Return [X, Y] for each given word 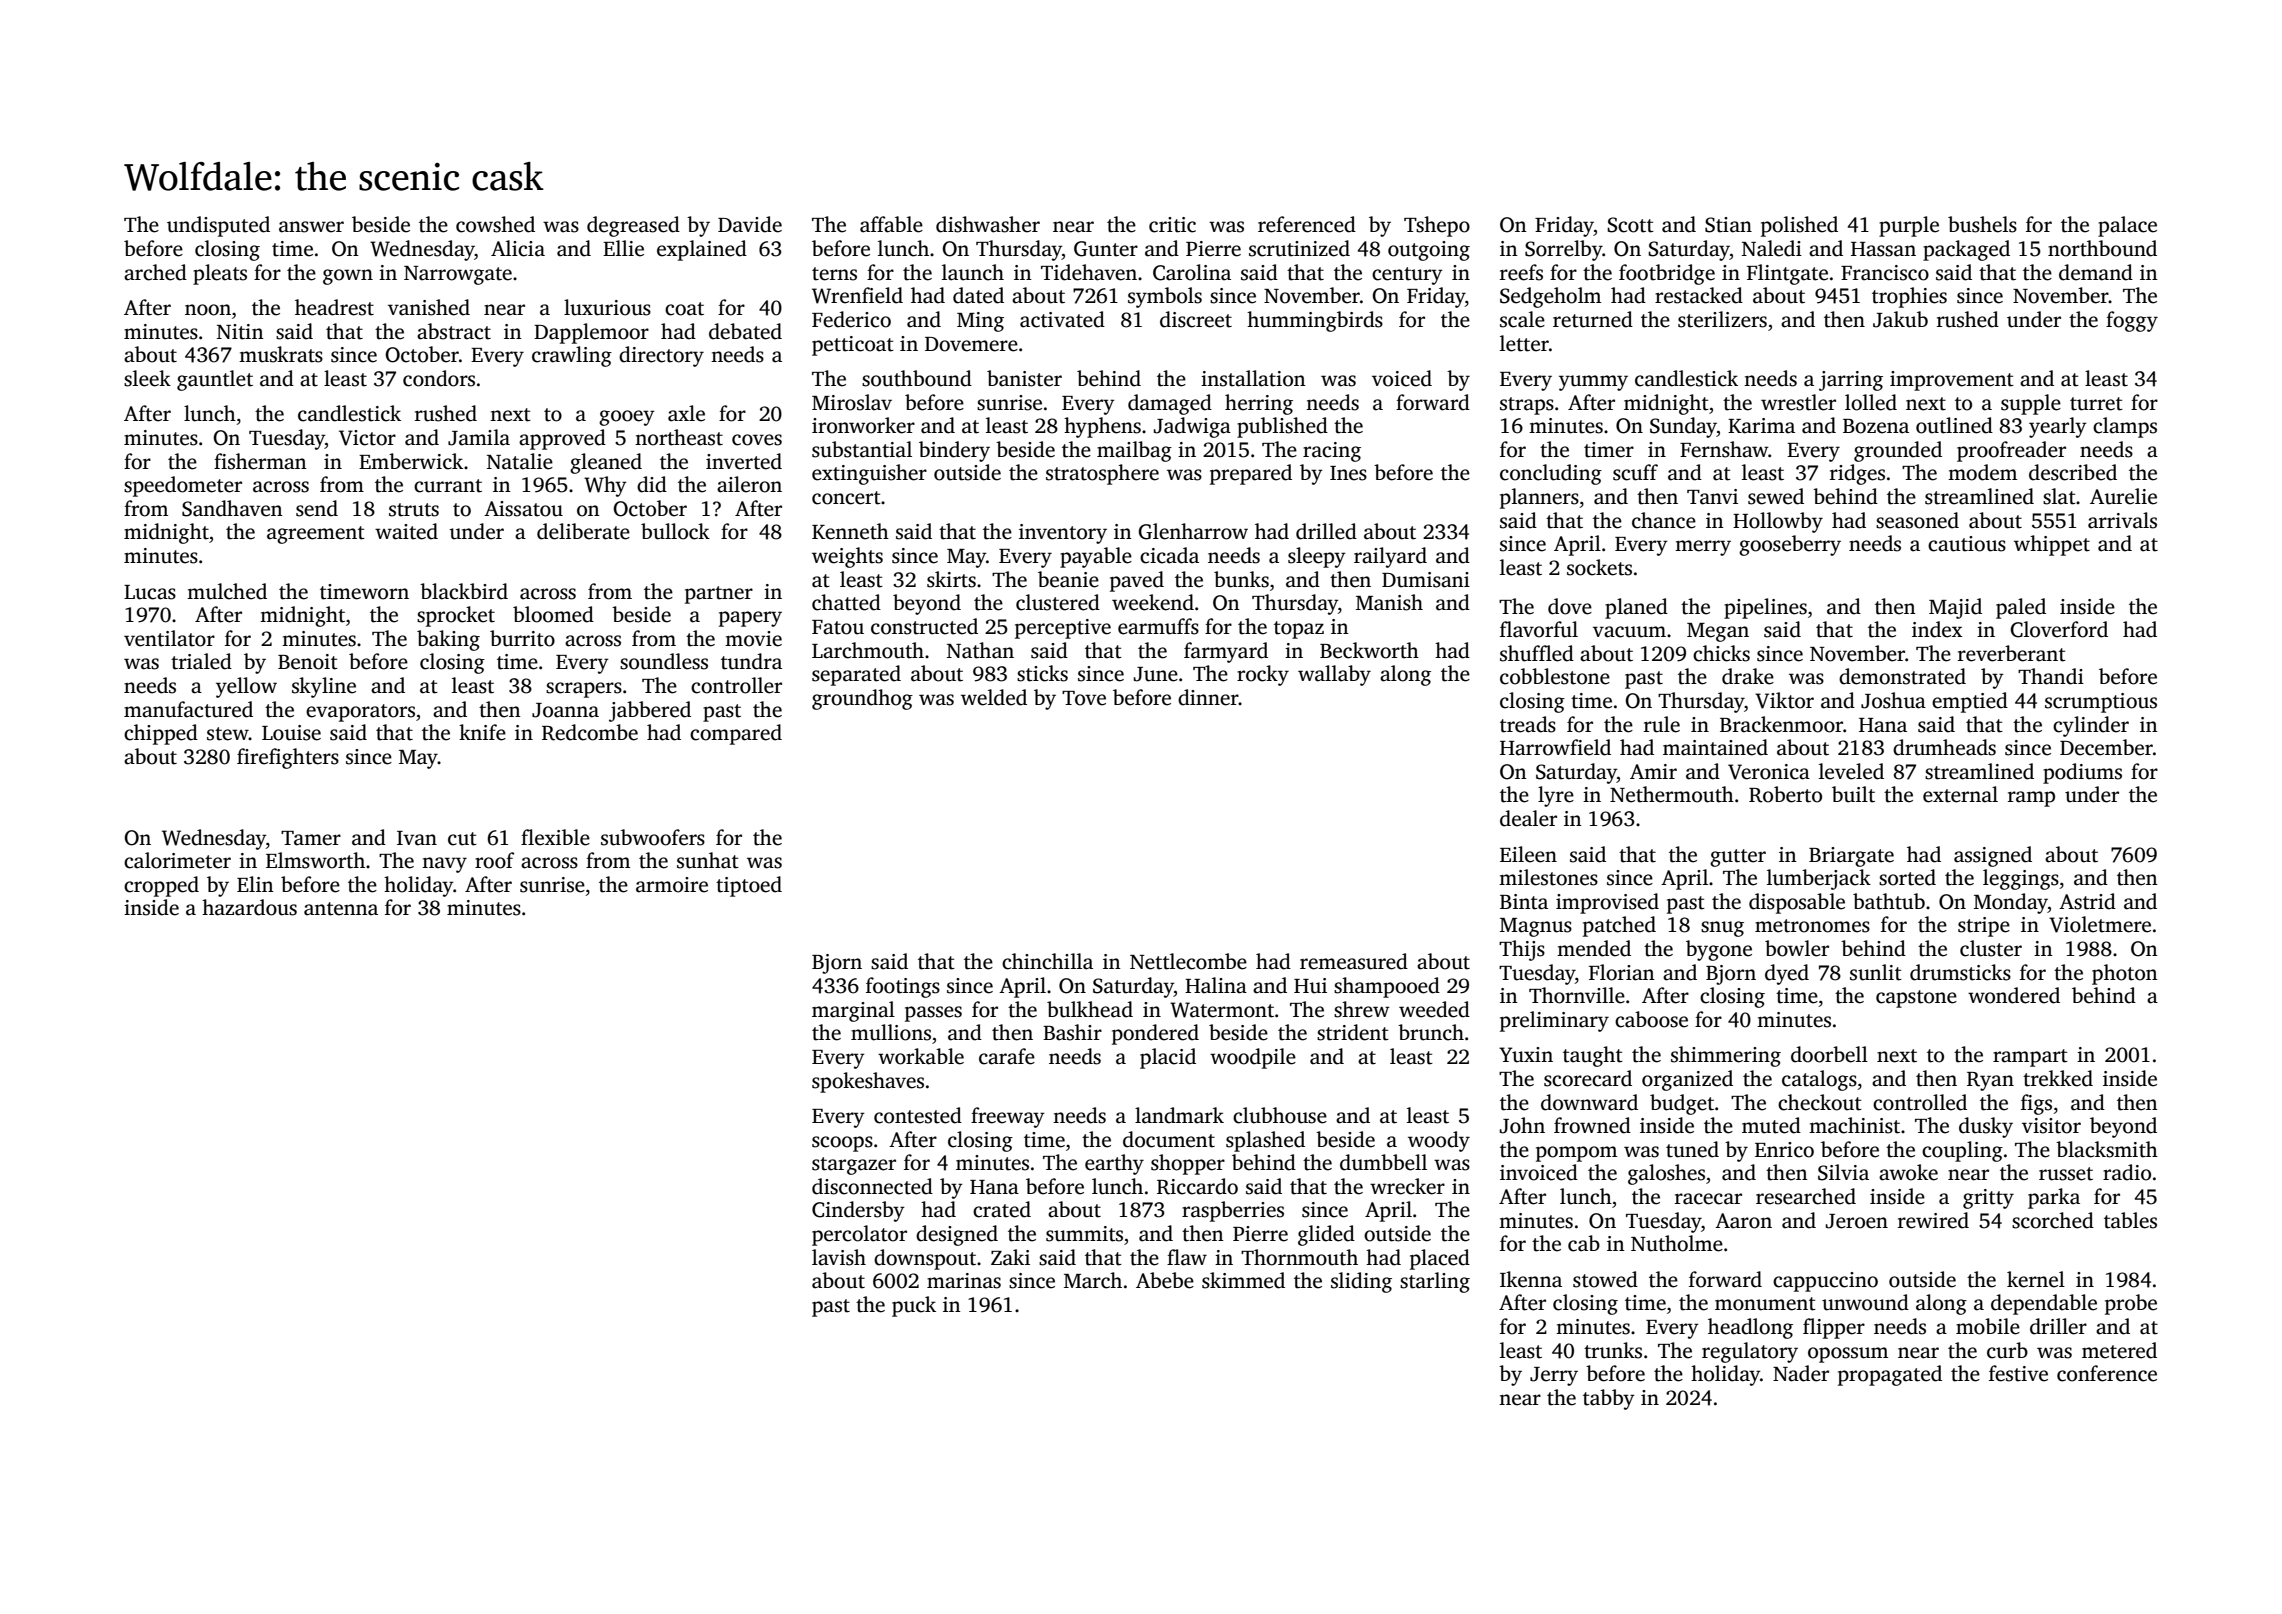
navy [444, 865]
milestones [1548, 877]
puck [914, 1306]
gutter [1738, 858]
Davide [750, 224]
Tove [1084, 698]
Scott [1630, 225]
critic [1172, 225]
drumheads [1944, 747]
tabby [1609, 1399]
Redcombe [590, 732]
